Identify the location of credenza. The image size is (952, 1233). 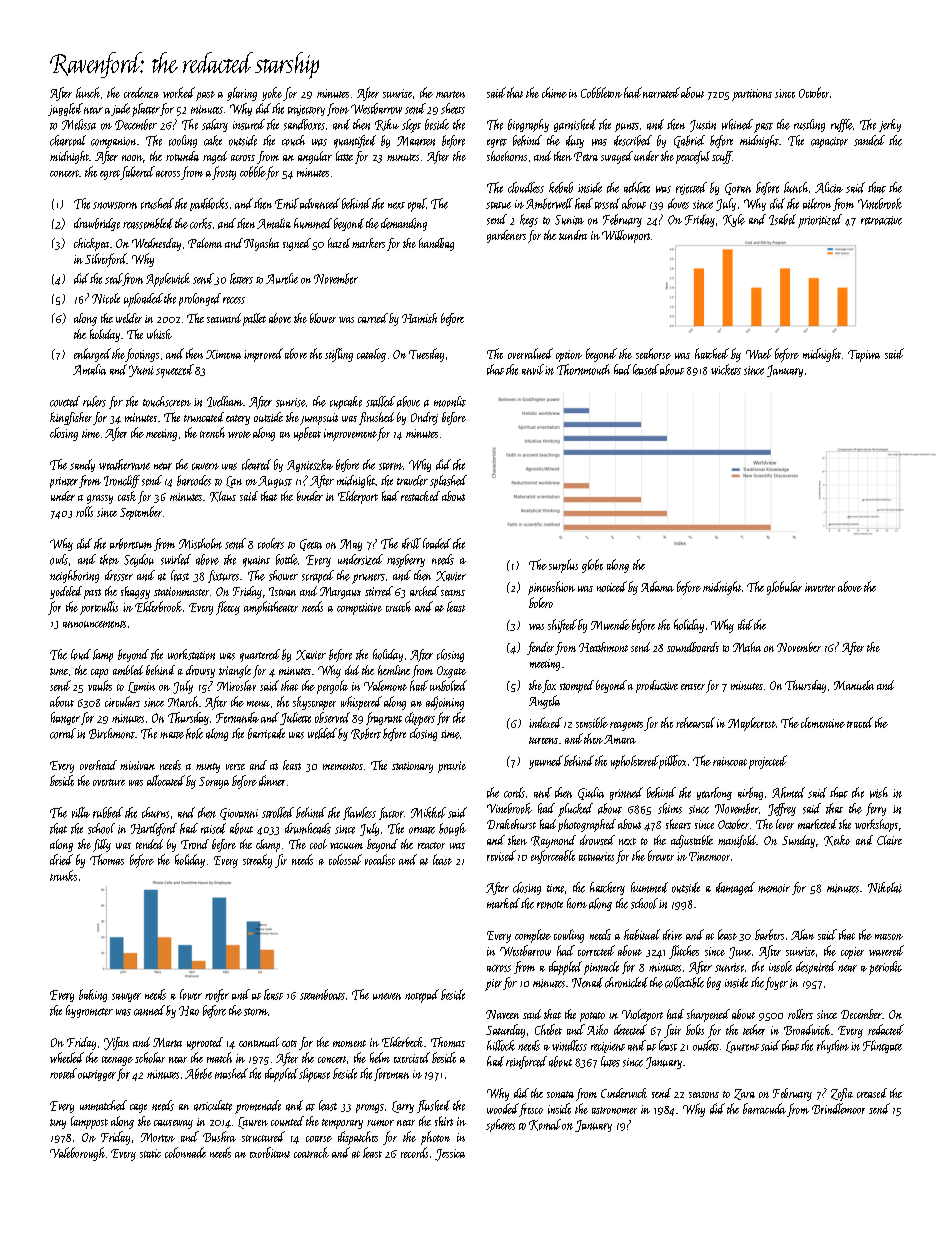
(141, 92).
